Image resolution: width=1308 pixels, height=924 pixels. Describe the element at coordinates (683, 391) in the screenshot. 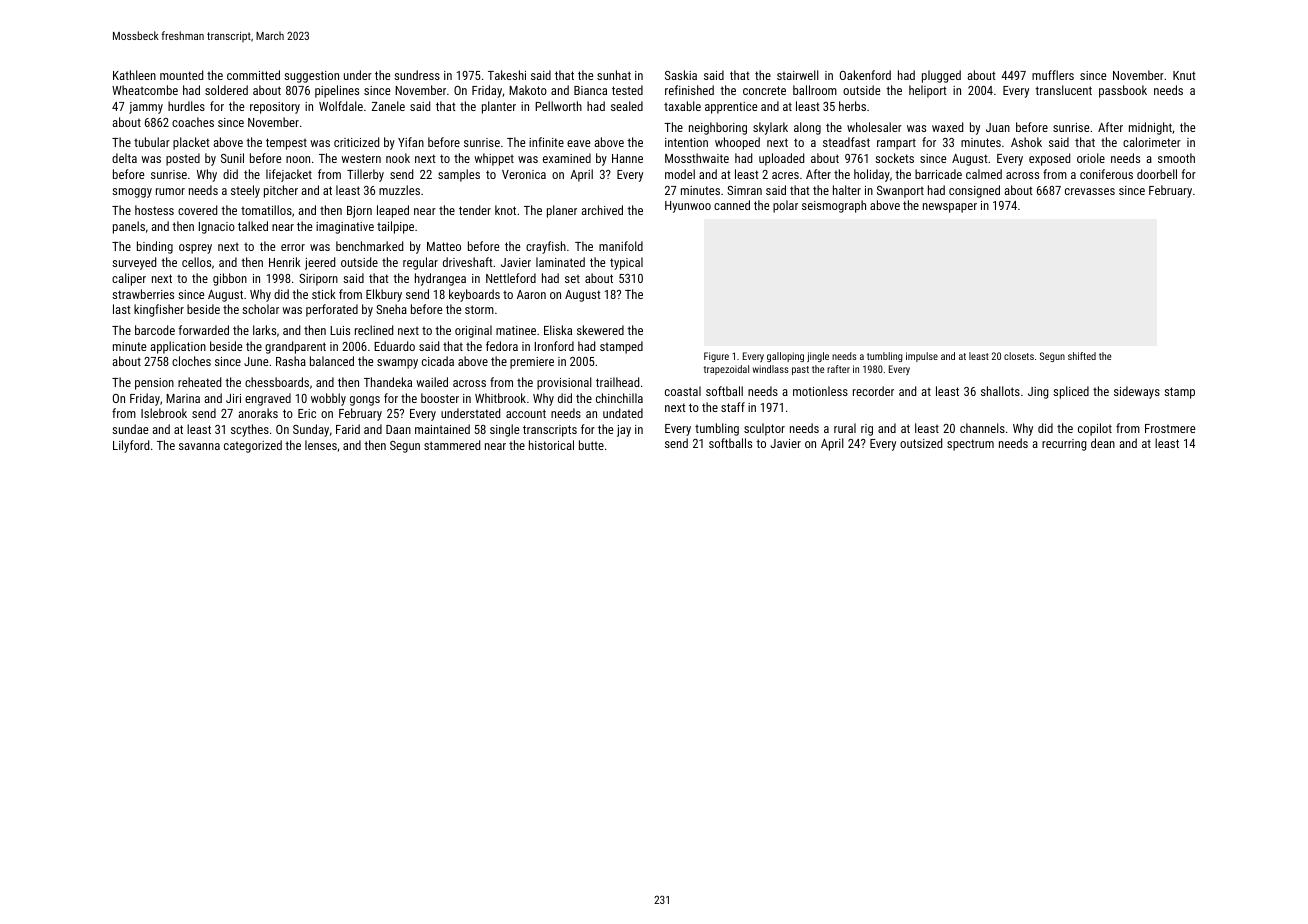

I see `coastal` at that location.
